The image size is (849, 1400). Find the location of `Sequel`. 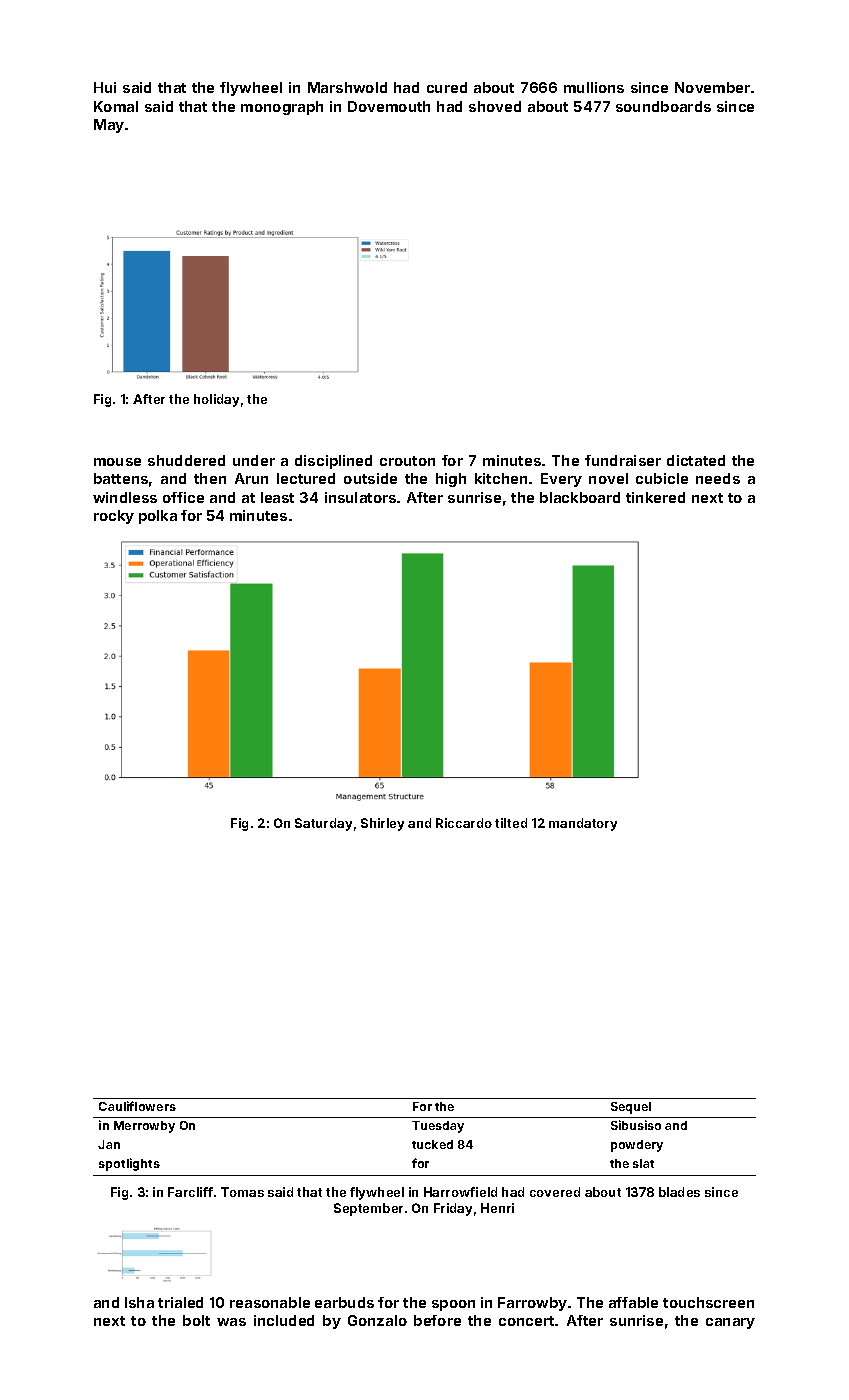

Sequel is located at coordinates (631, 1108).
